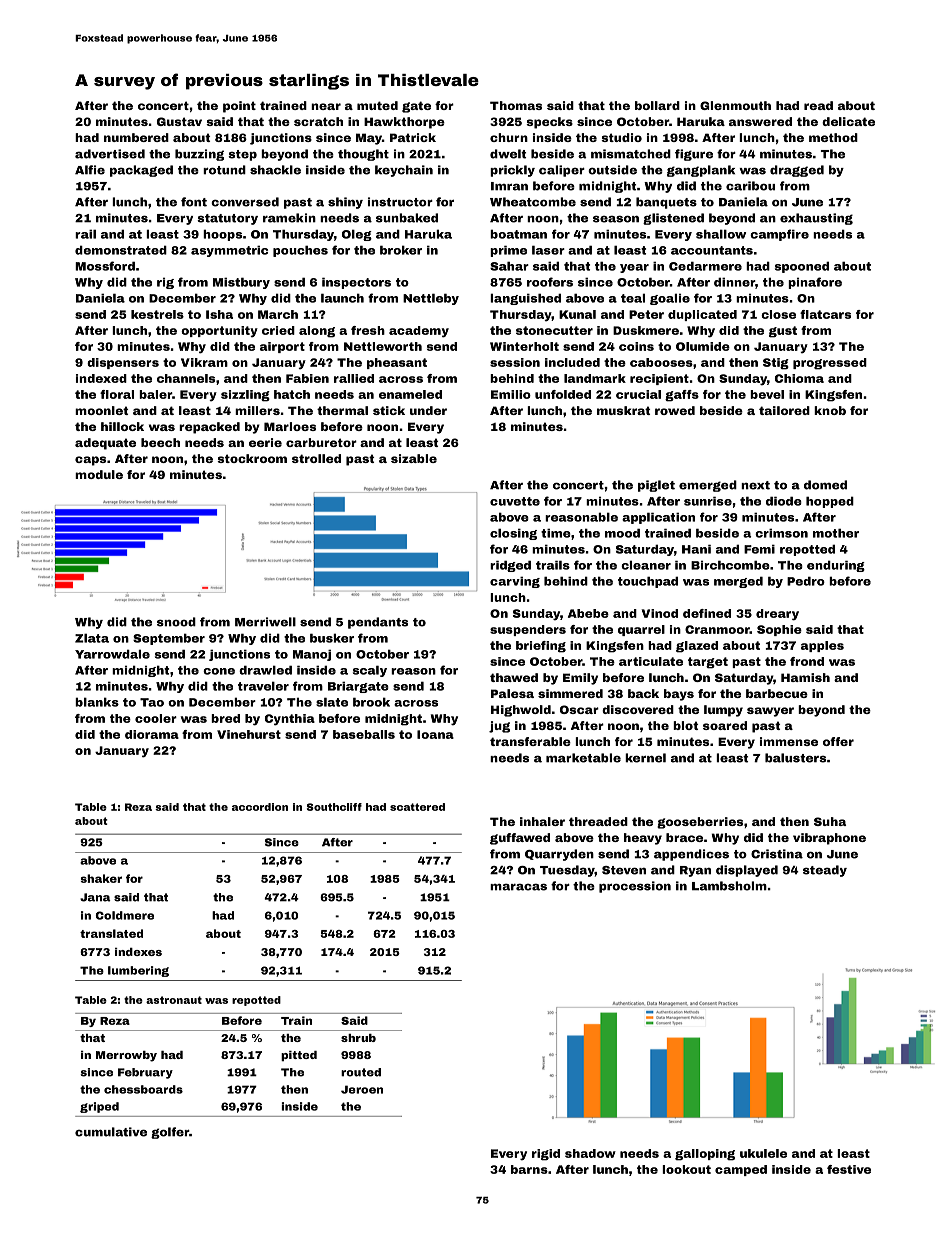  Describe the element at coordinates (516, 105) in the screenshot. I see `Thomas` at that location.
